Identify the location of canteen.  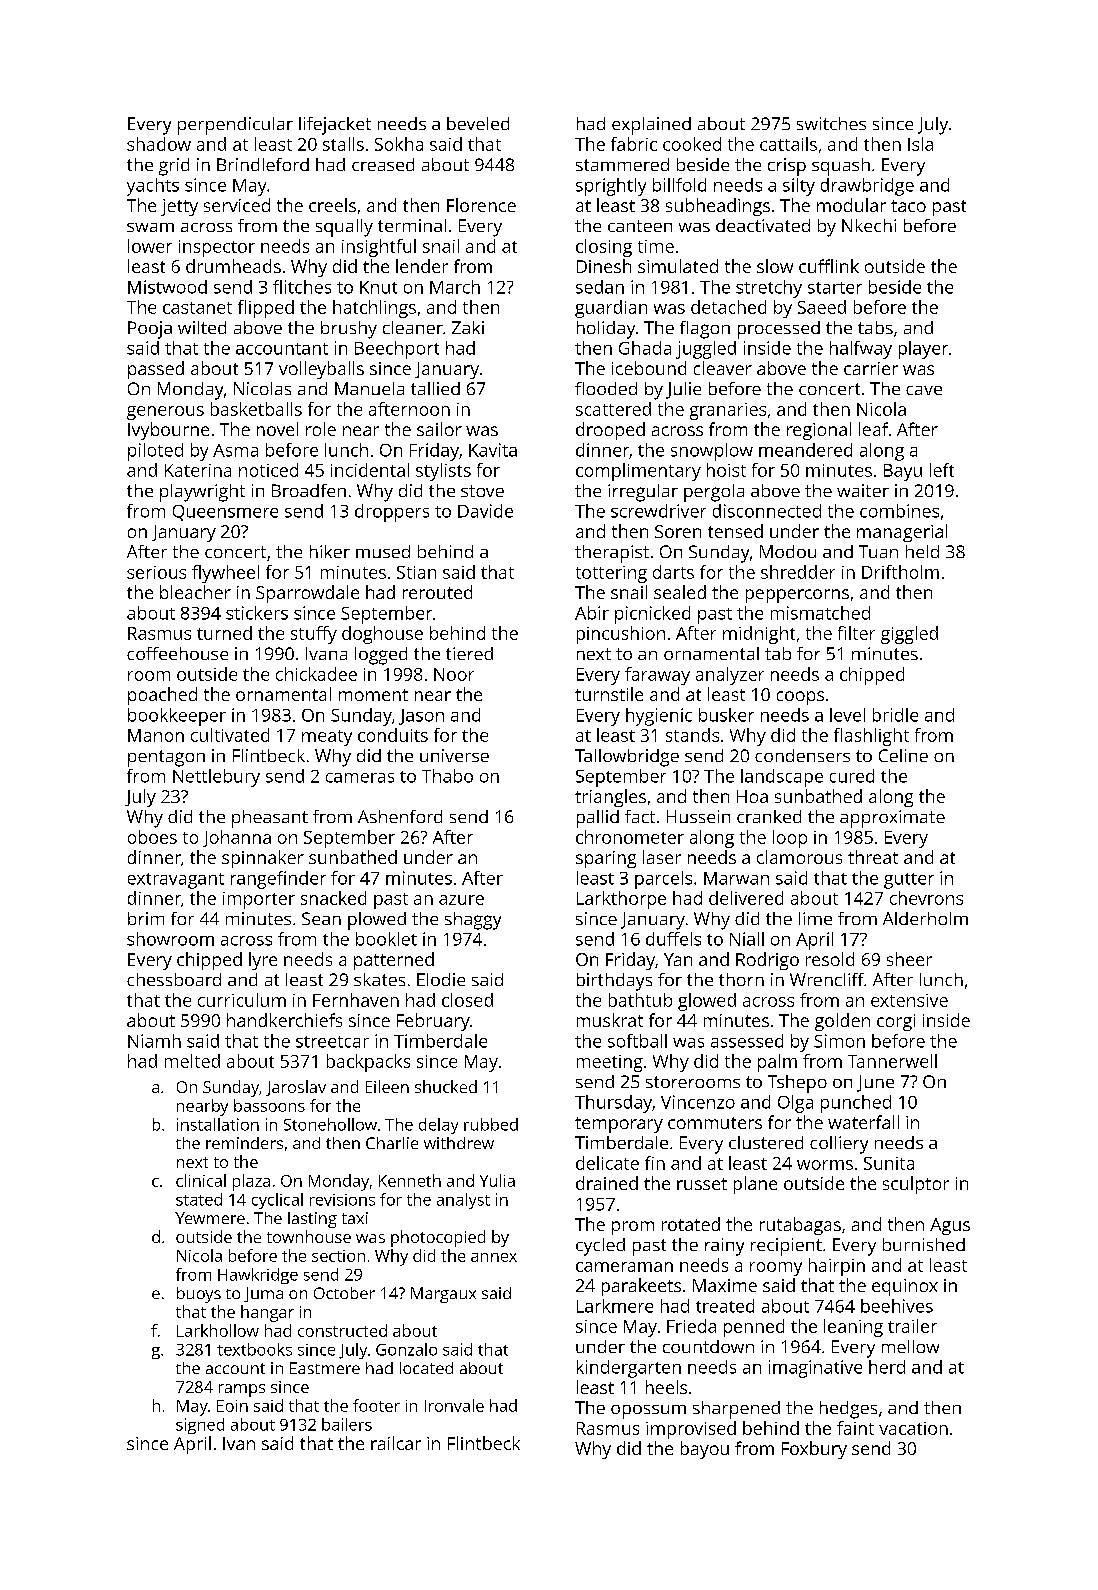
(640, 226).
